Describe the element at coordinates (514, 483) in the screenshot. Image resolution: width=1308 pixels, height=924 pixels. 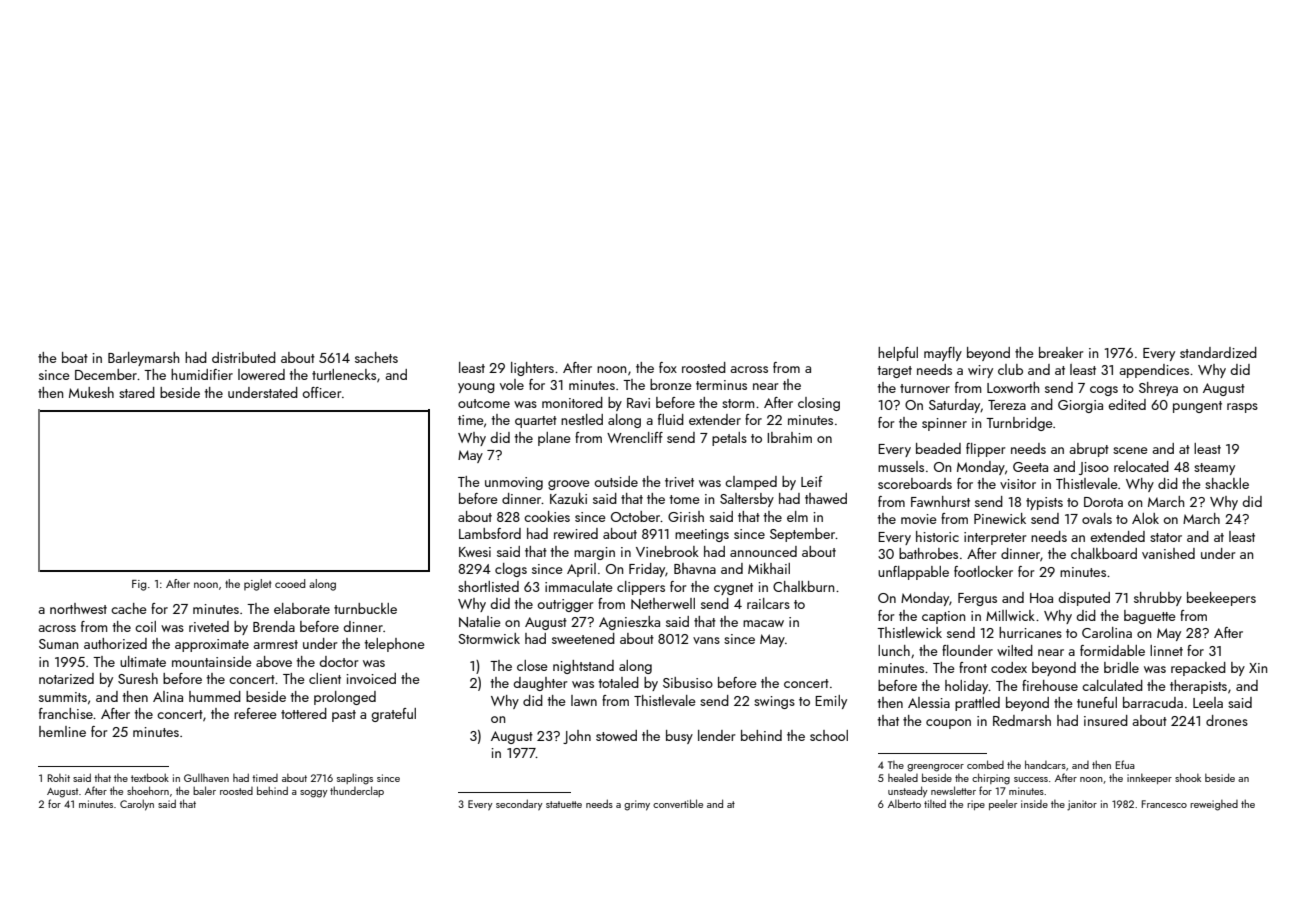
I see `unmoving` at that location.
